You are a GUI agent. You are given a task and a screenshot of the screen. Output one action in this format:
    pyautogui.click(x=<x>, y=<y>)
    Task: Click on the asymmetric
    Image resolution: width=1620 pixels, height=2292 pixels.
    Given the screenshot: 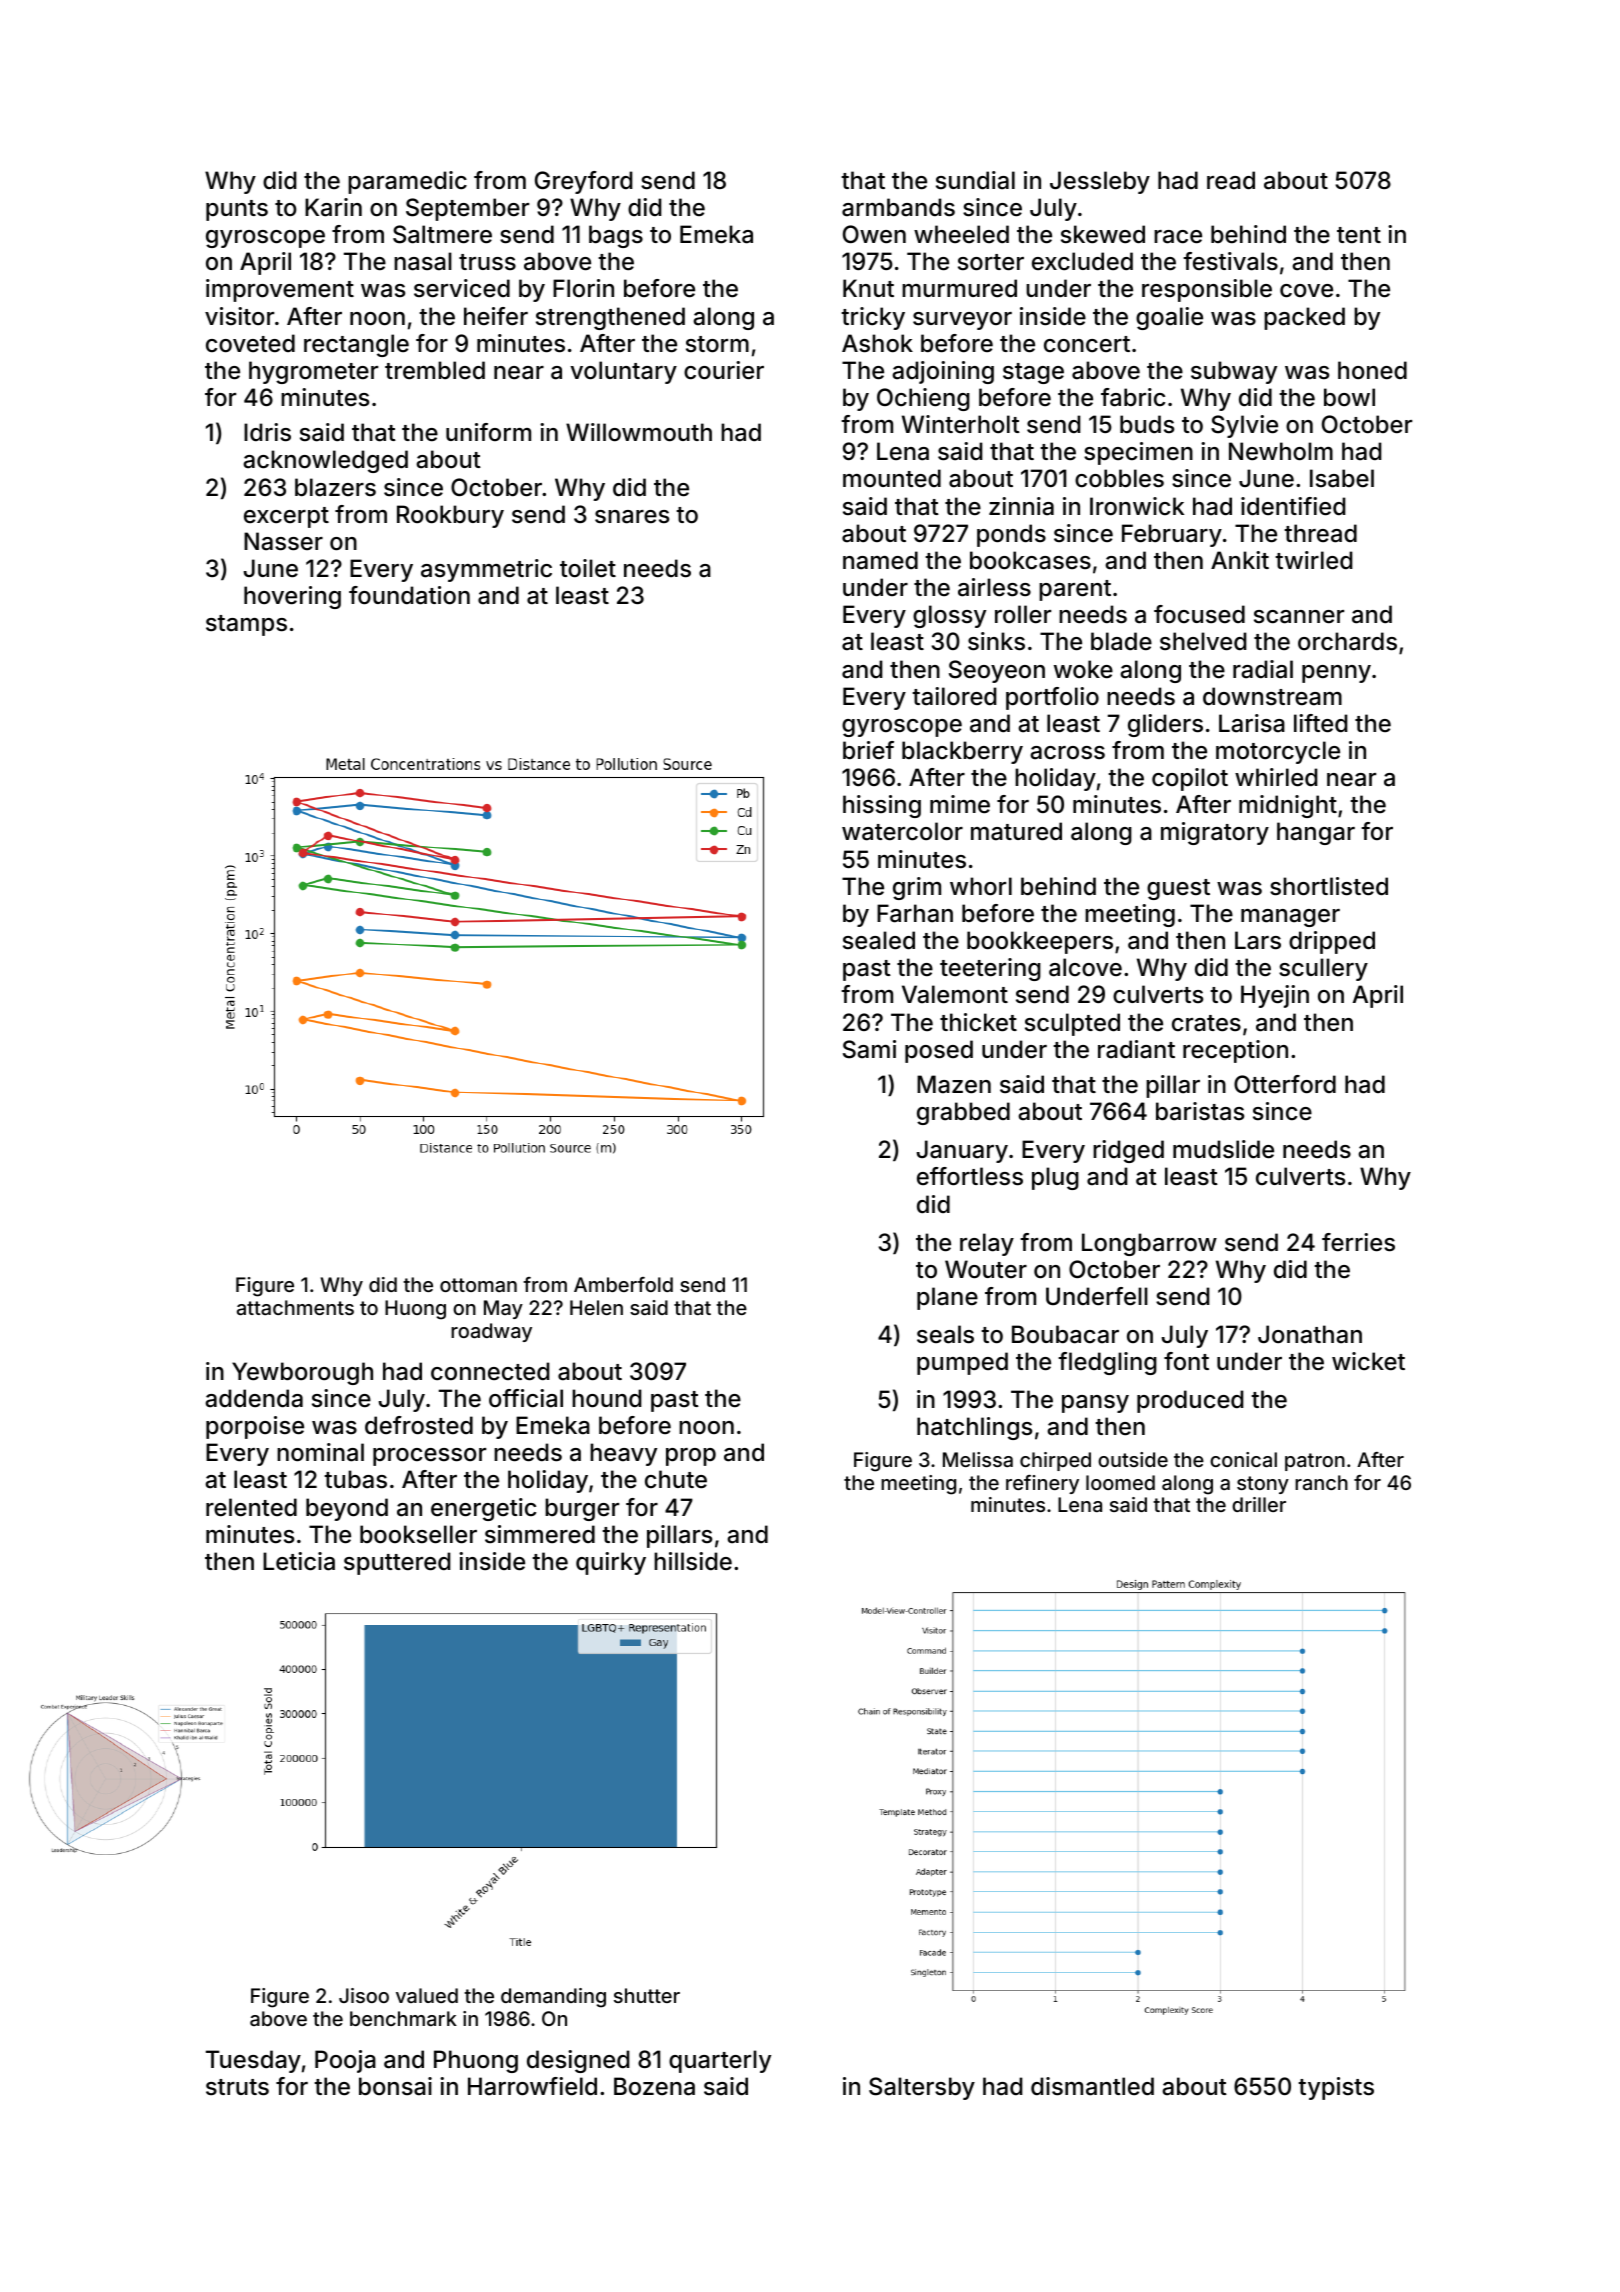 What is the action you would take?
    pyautogui.click(x=486, y=570)
